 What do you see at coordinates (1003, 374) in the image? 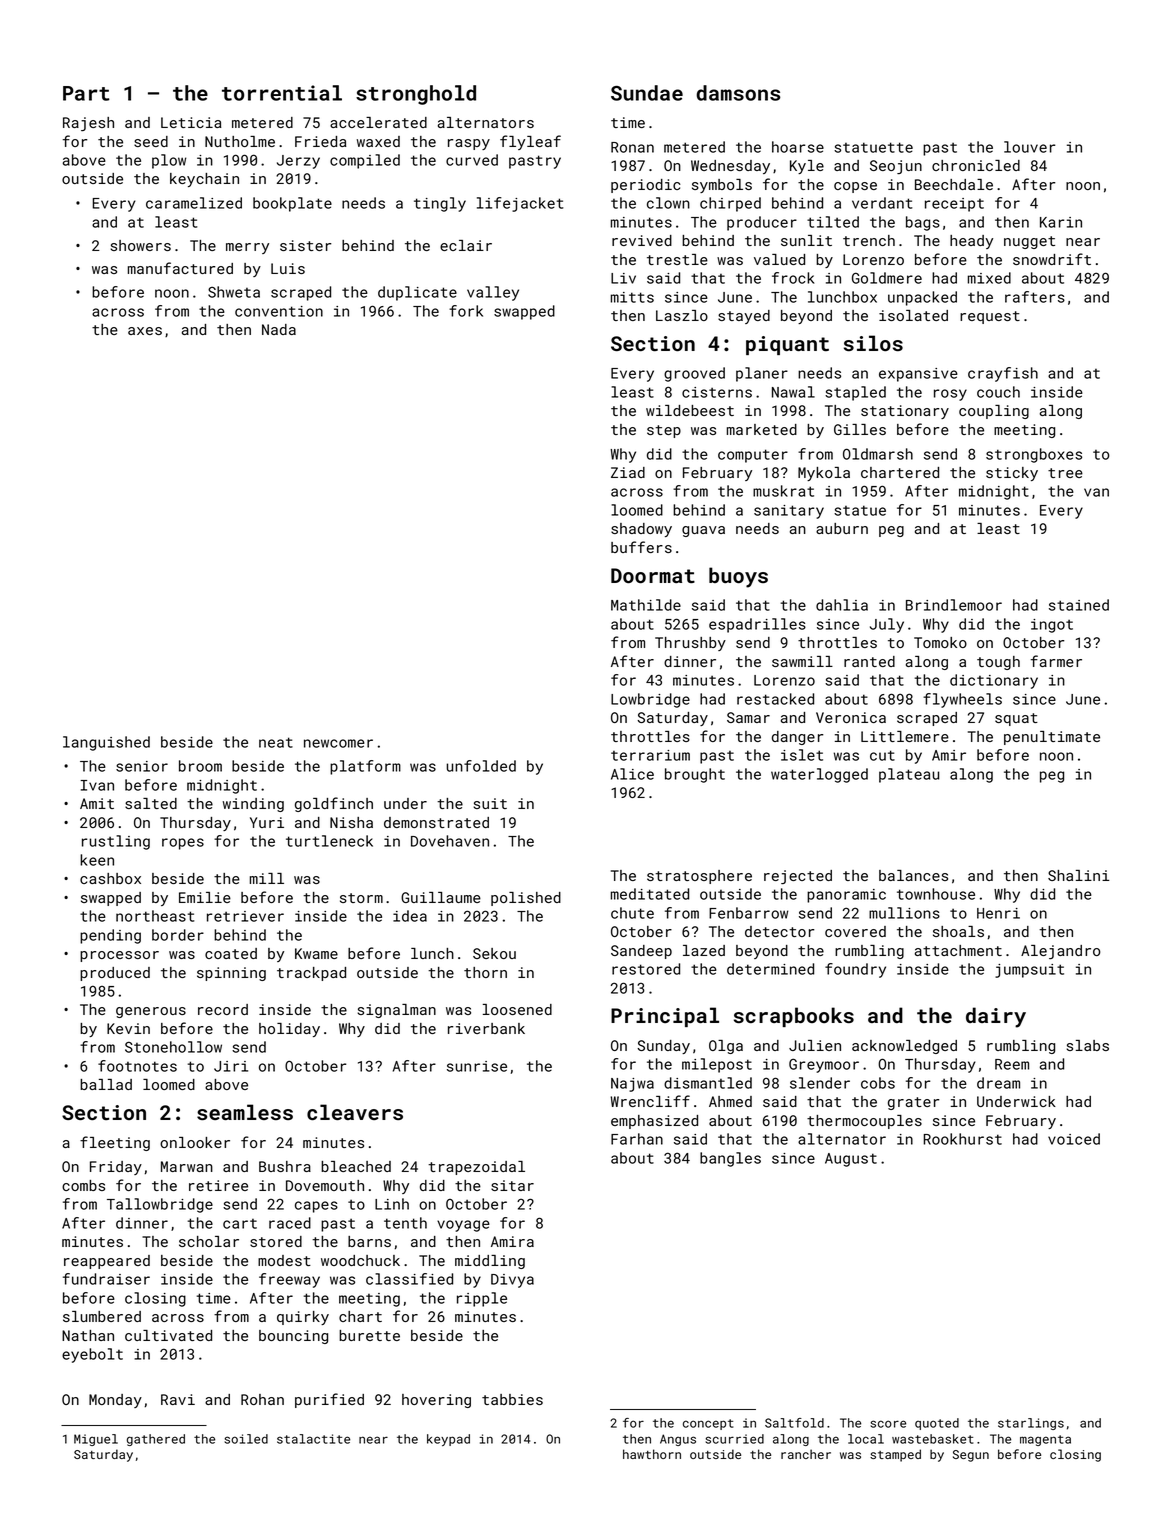
I see `crayfish` at bounding box center [1003, 374].
